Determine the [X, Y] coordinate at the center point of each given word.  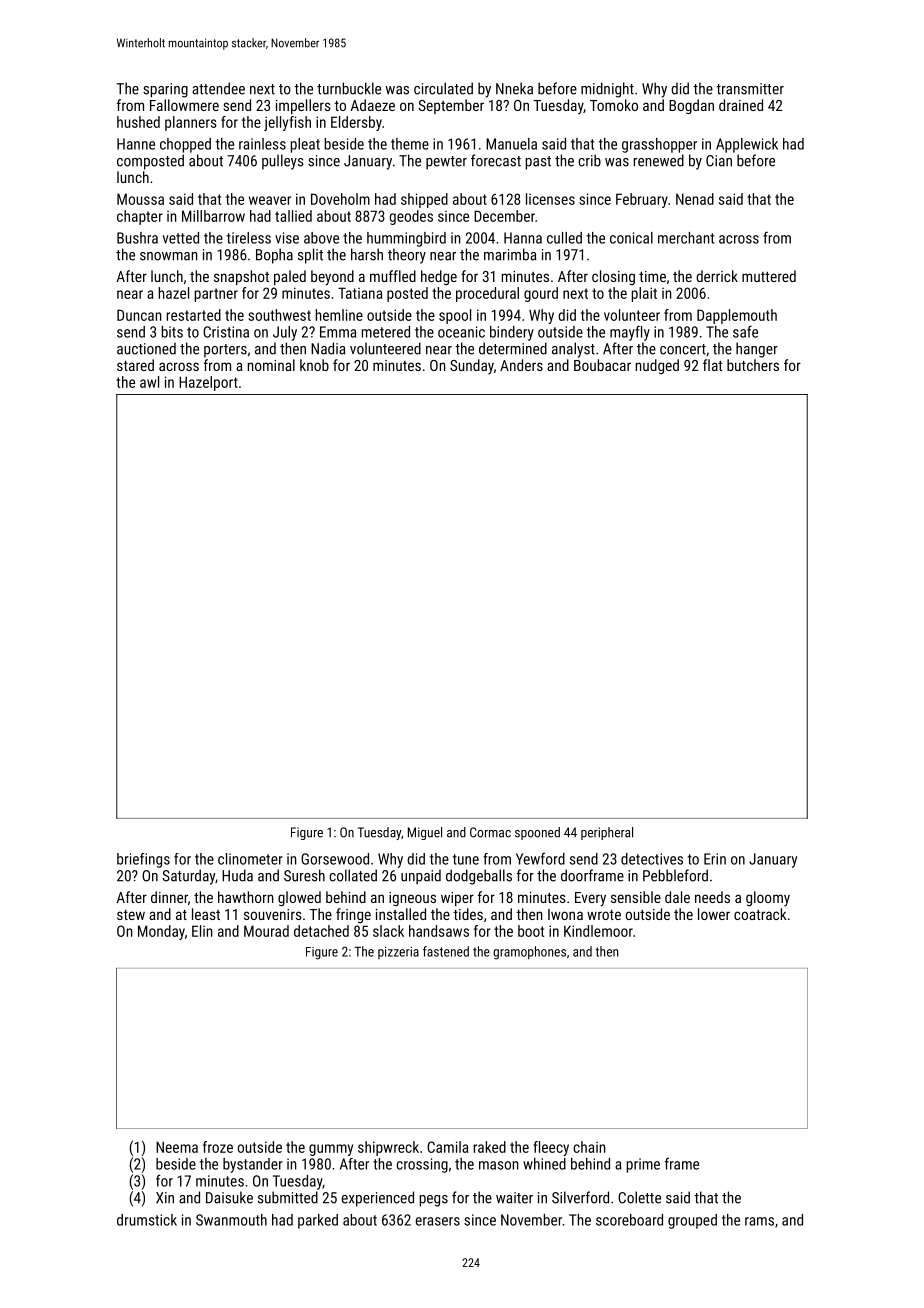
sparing [165, 90]
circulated [443, 88]
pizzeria [398, 952]
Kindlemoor [598, 931]
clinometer [250, 859]
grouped [692, 1221]
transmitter [750, 89]
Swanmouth [231, 1220]
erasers [437, 1221]
